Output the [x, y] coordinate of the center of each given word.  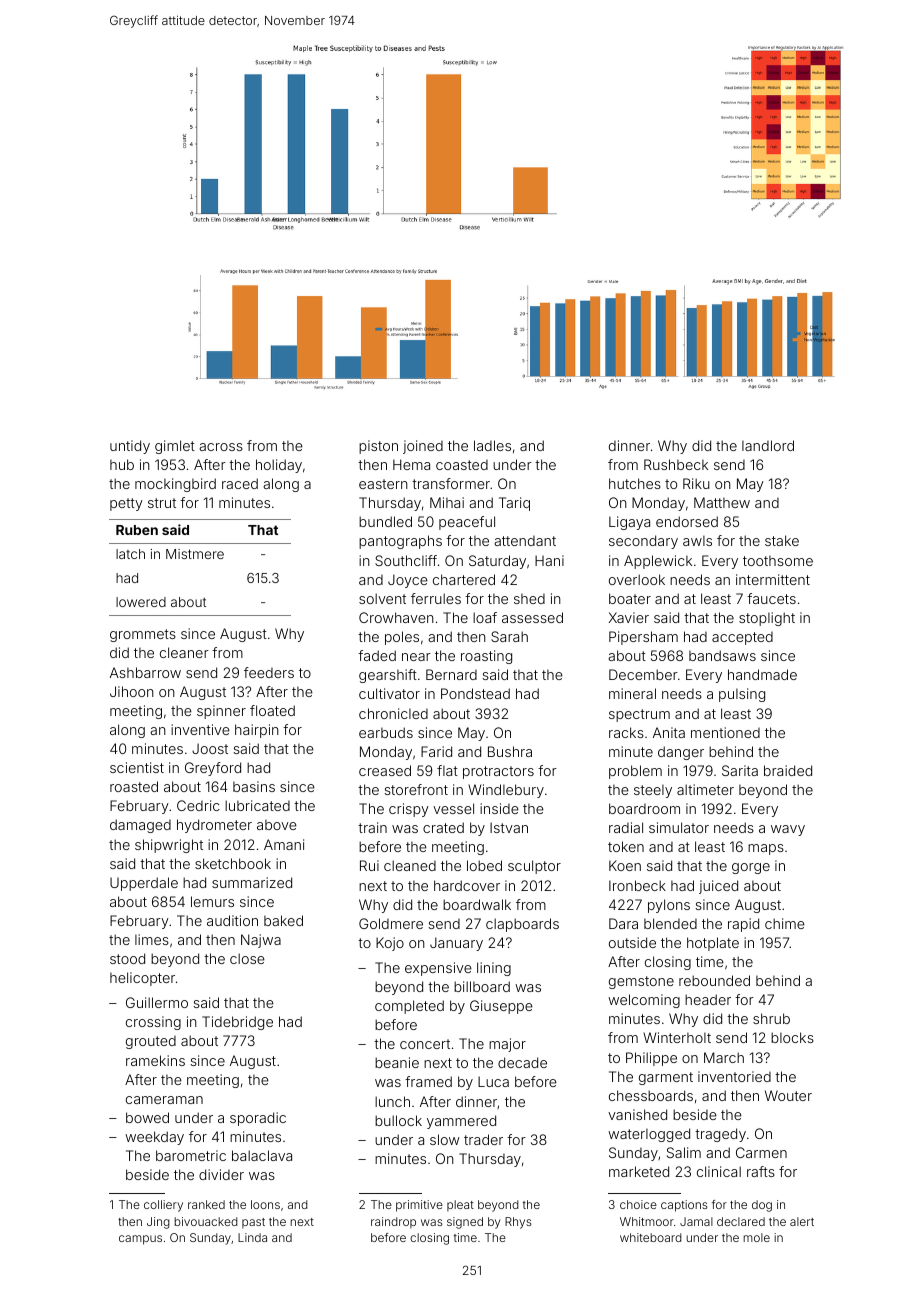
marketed [639, 1171]
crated [443, 827]
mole [756, 1237]
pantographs [400, 542]
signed [465, 1223]
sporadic [258, 1119]
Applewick [658, 562]
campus [140, 1240]
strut [162, 503]
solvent [382, 598]
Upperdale [144, 884]
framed [428, 1081]
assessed [532, 617]
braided [788, 770]
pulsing [742, 695]
